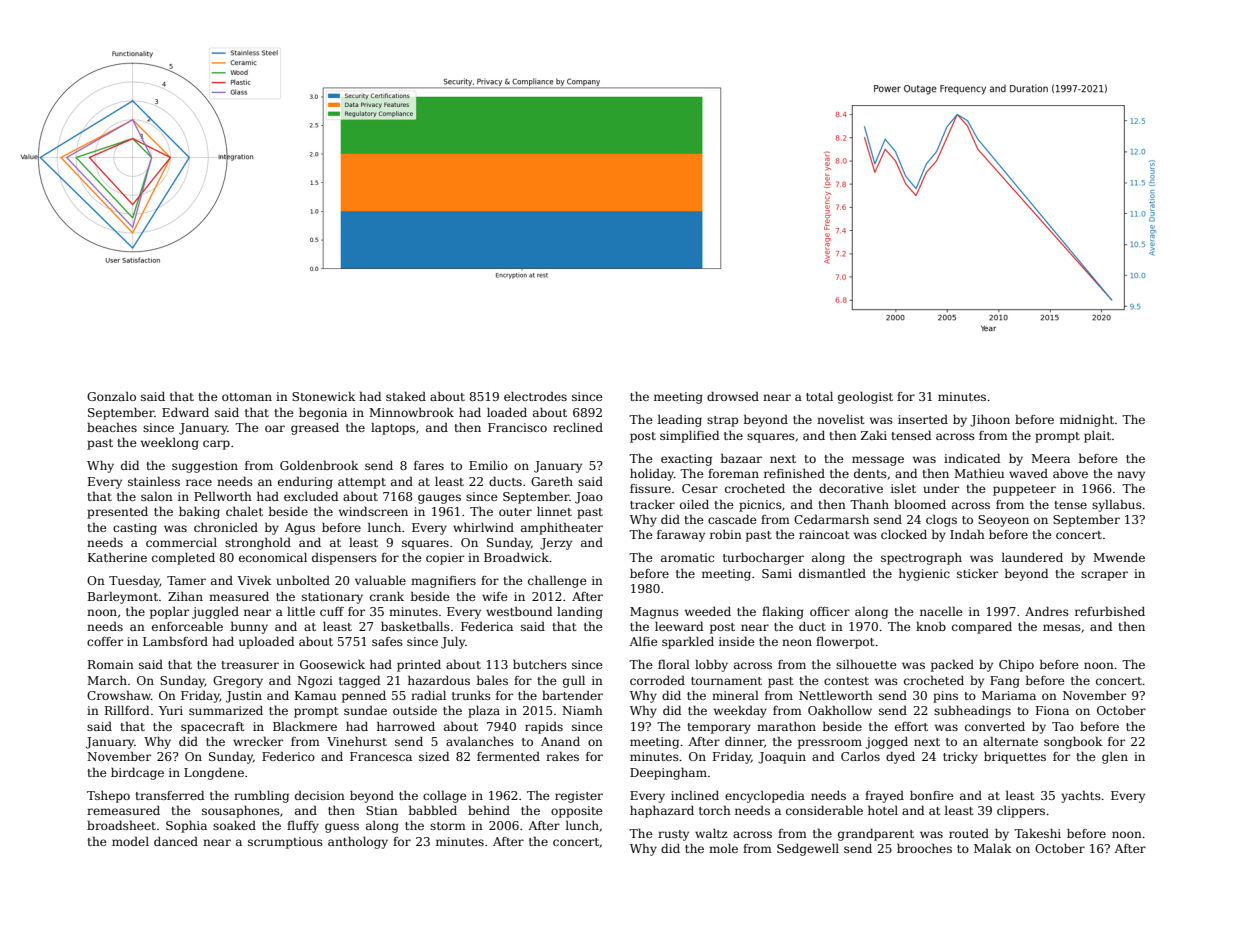 The image size is (1233, 952). I want to click on danced, so click(176, 841).
